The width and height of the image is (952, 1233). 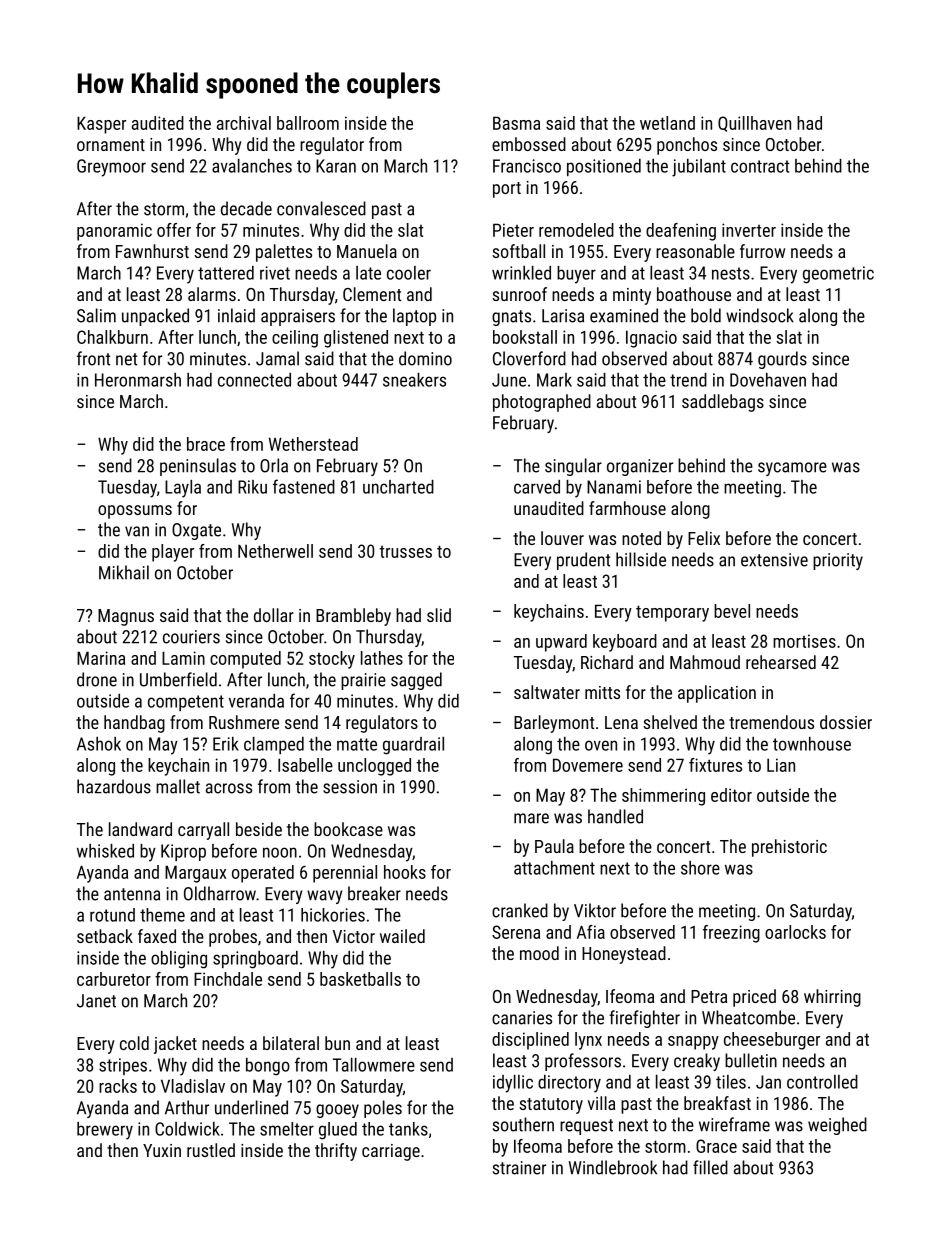 I want to click on Windlebrook, so click(x=613, y=1167).
